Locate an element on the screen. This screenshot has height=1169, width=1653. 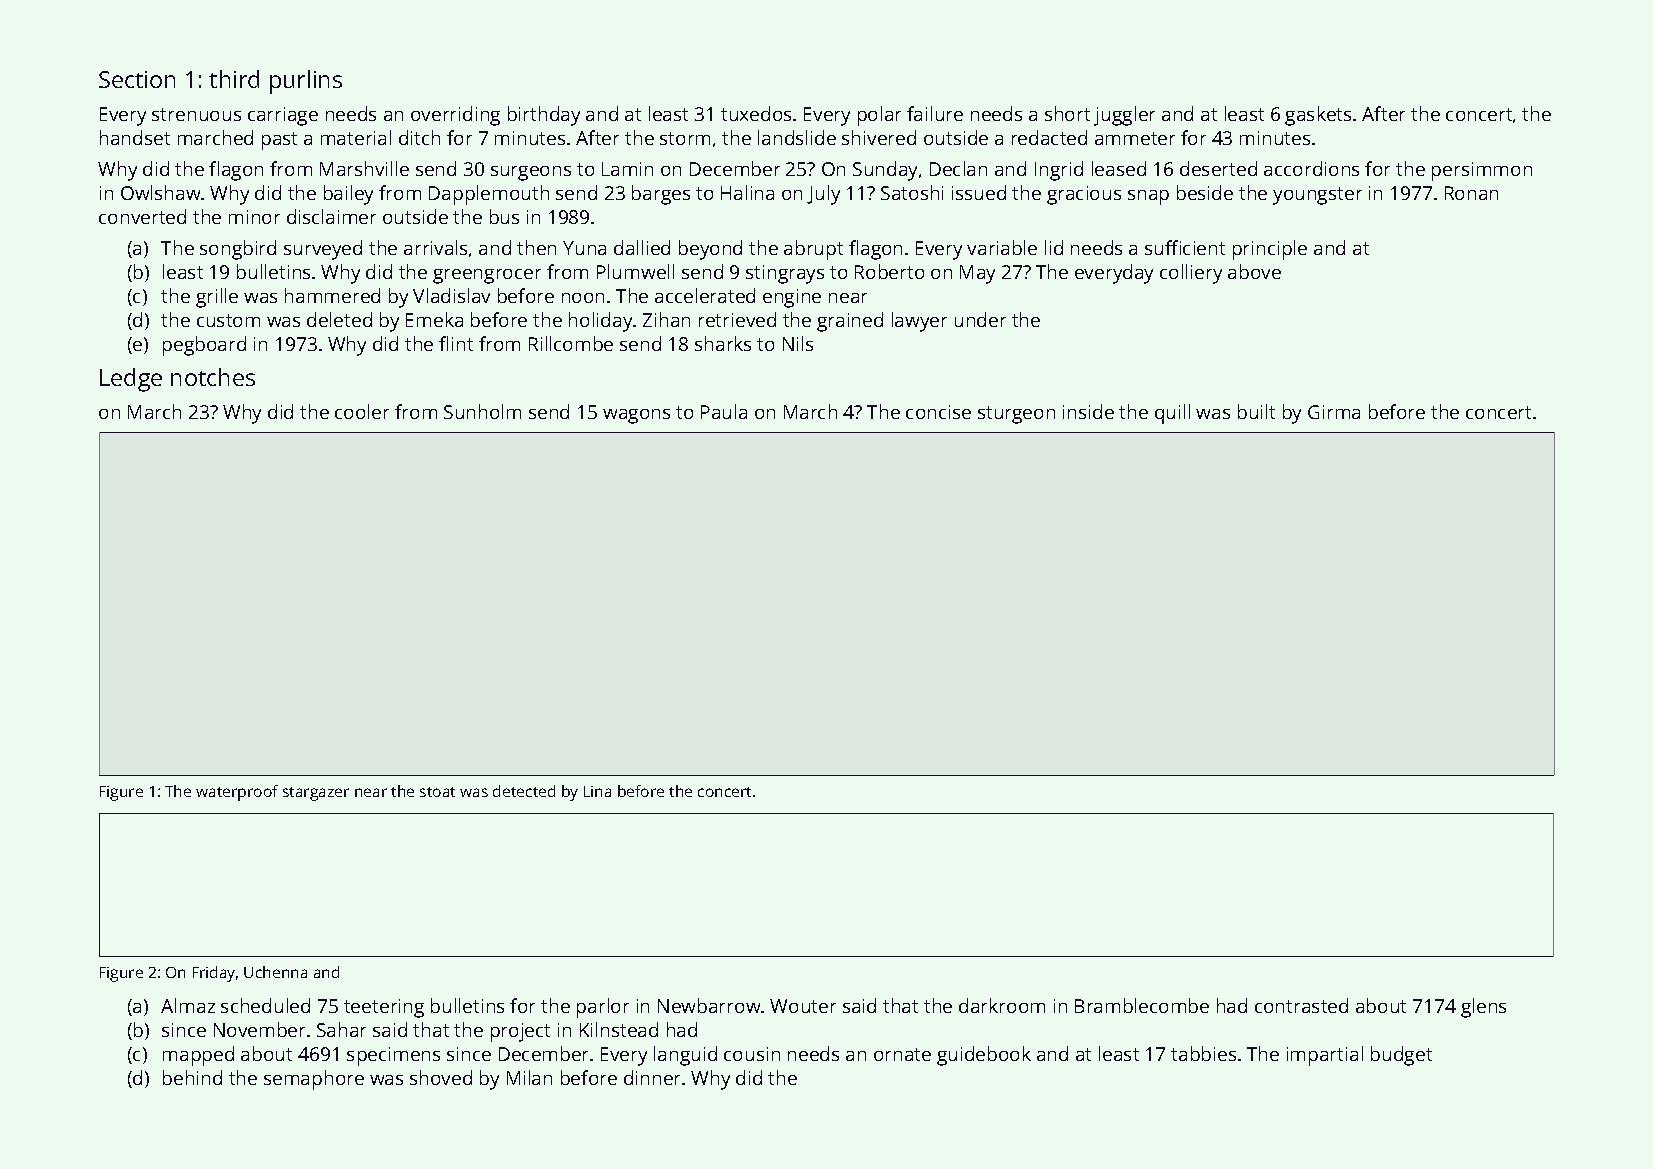
behind is located at coordinates (192, 1077).
